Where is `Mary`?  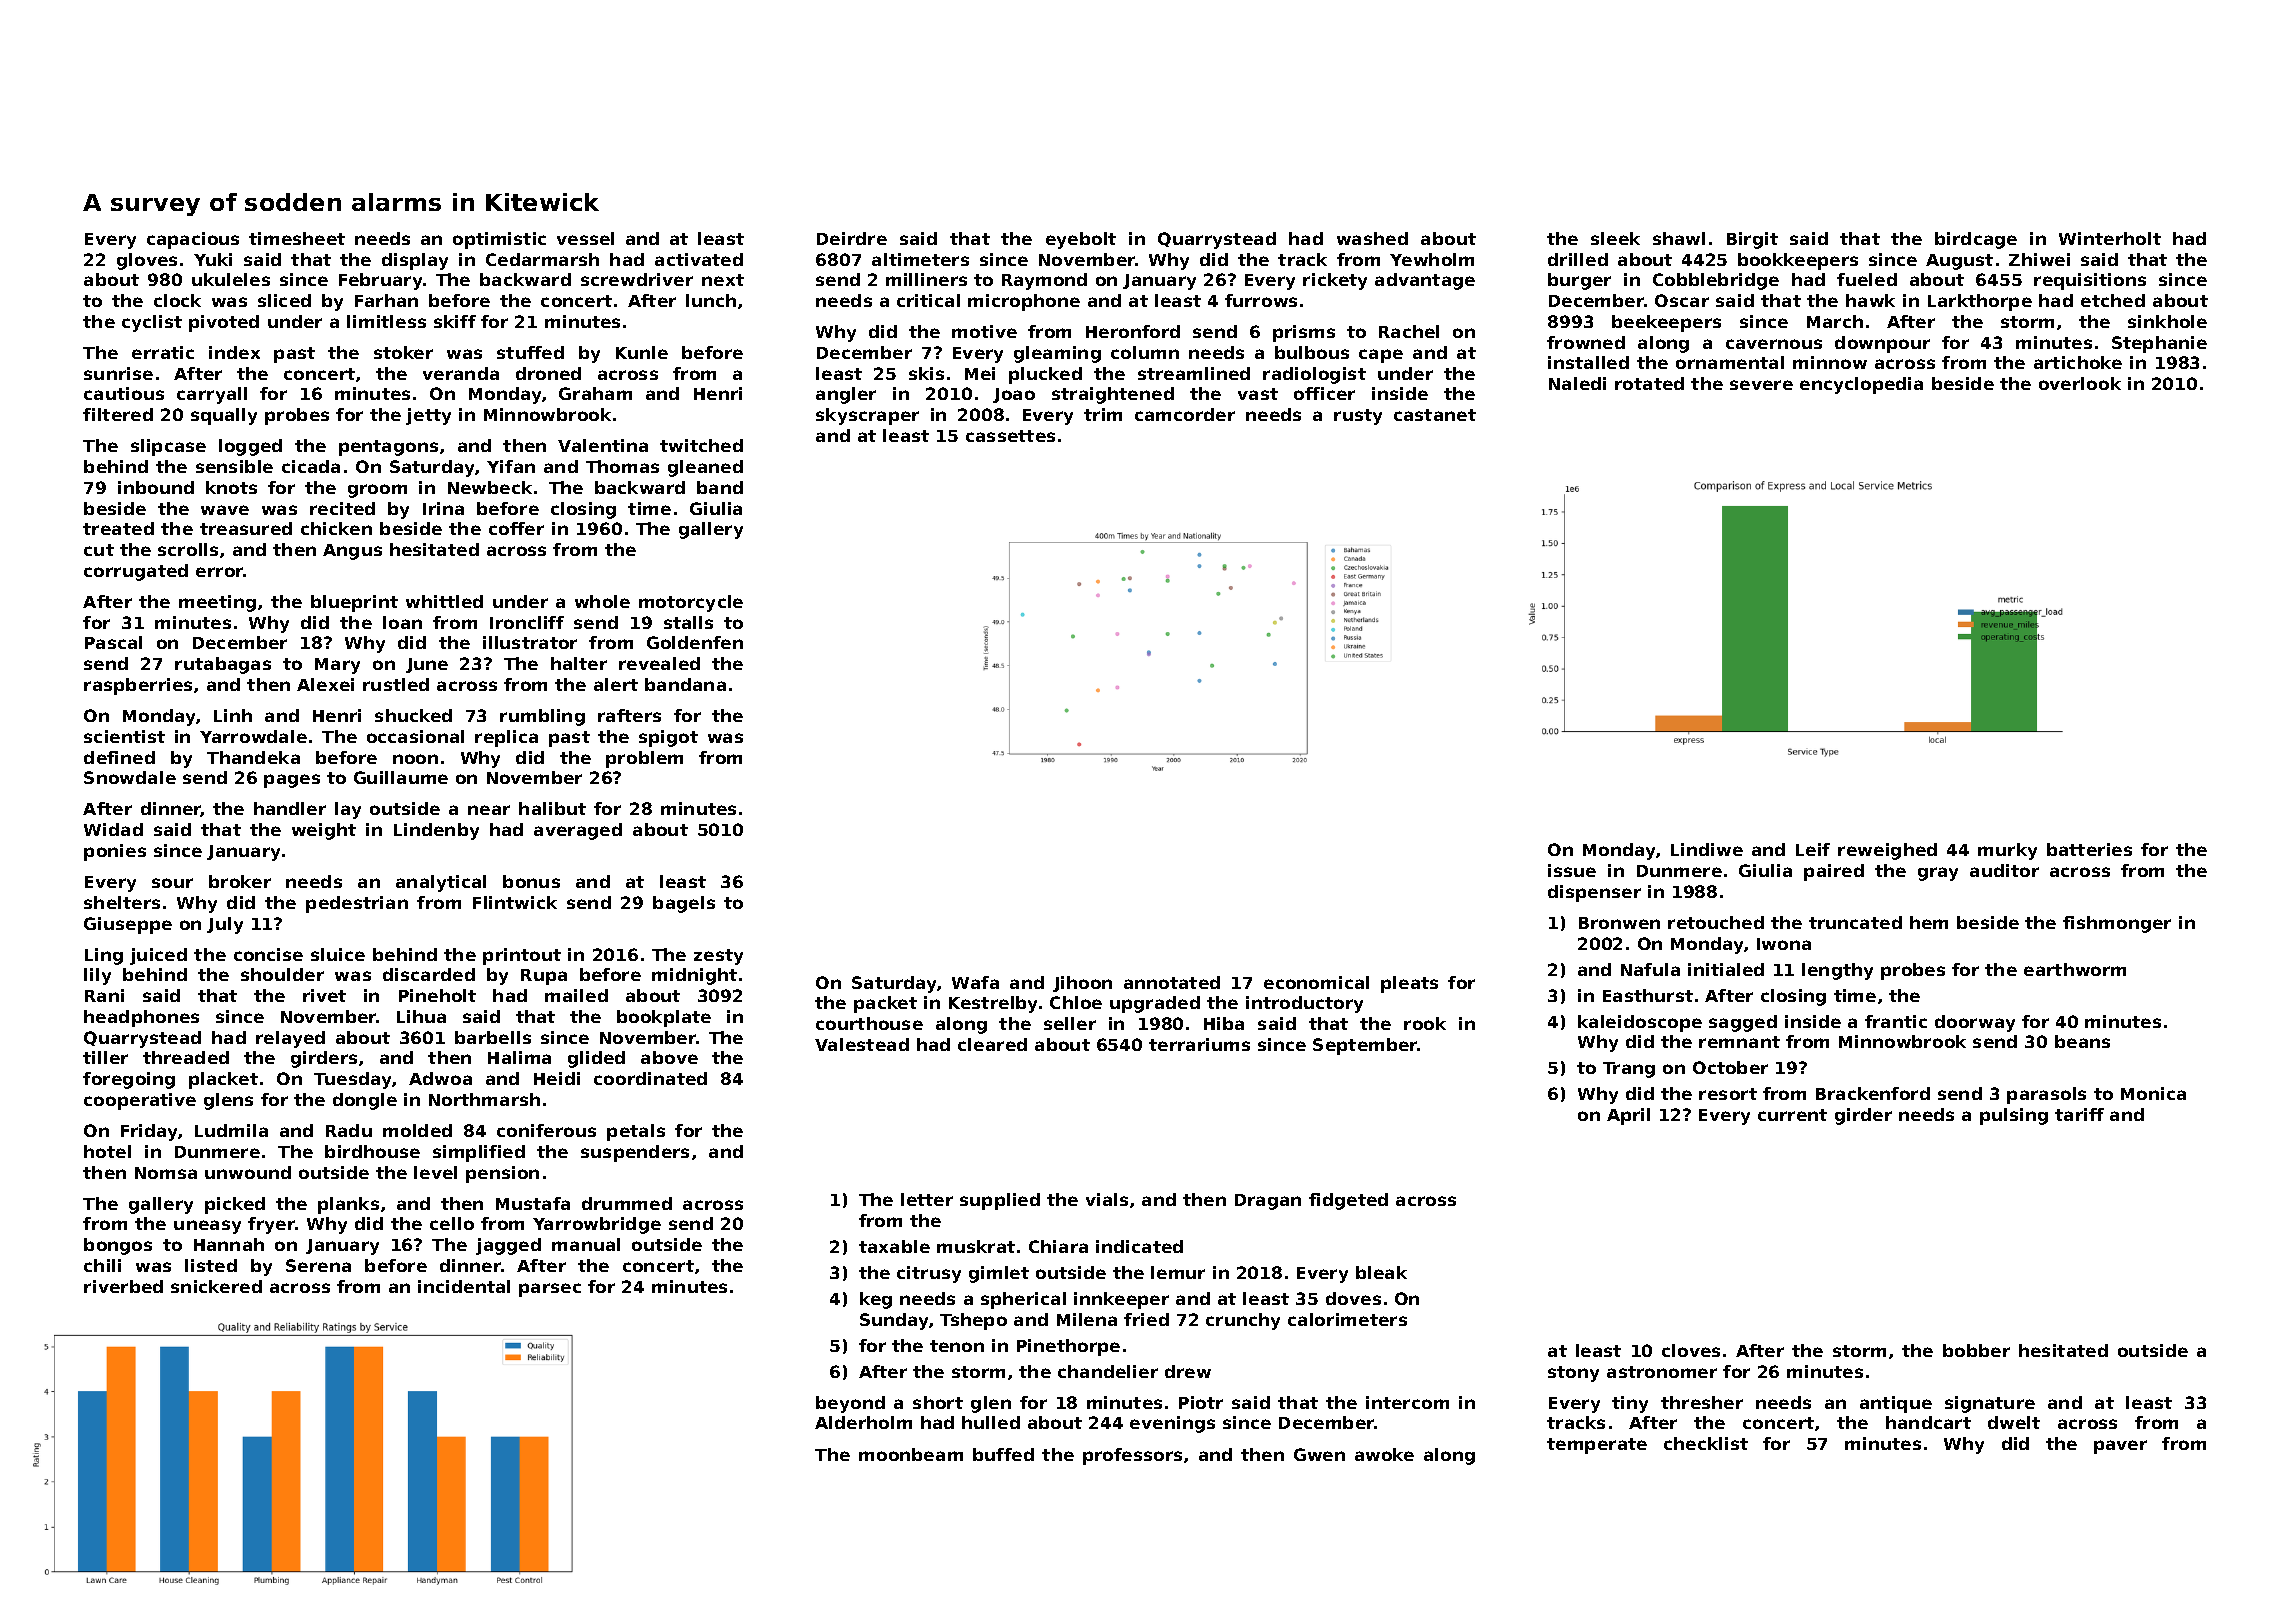 Mary is located at coordinates (337, 666).
